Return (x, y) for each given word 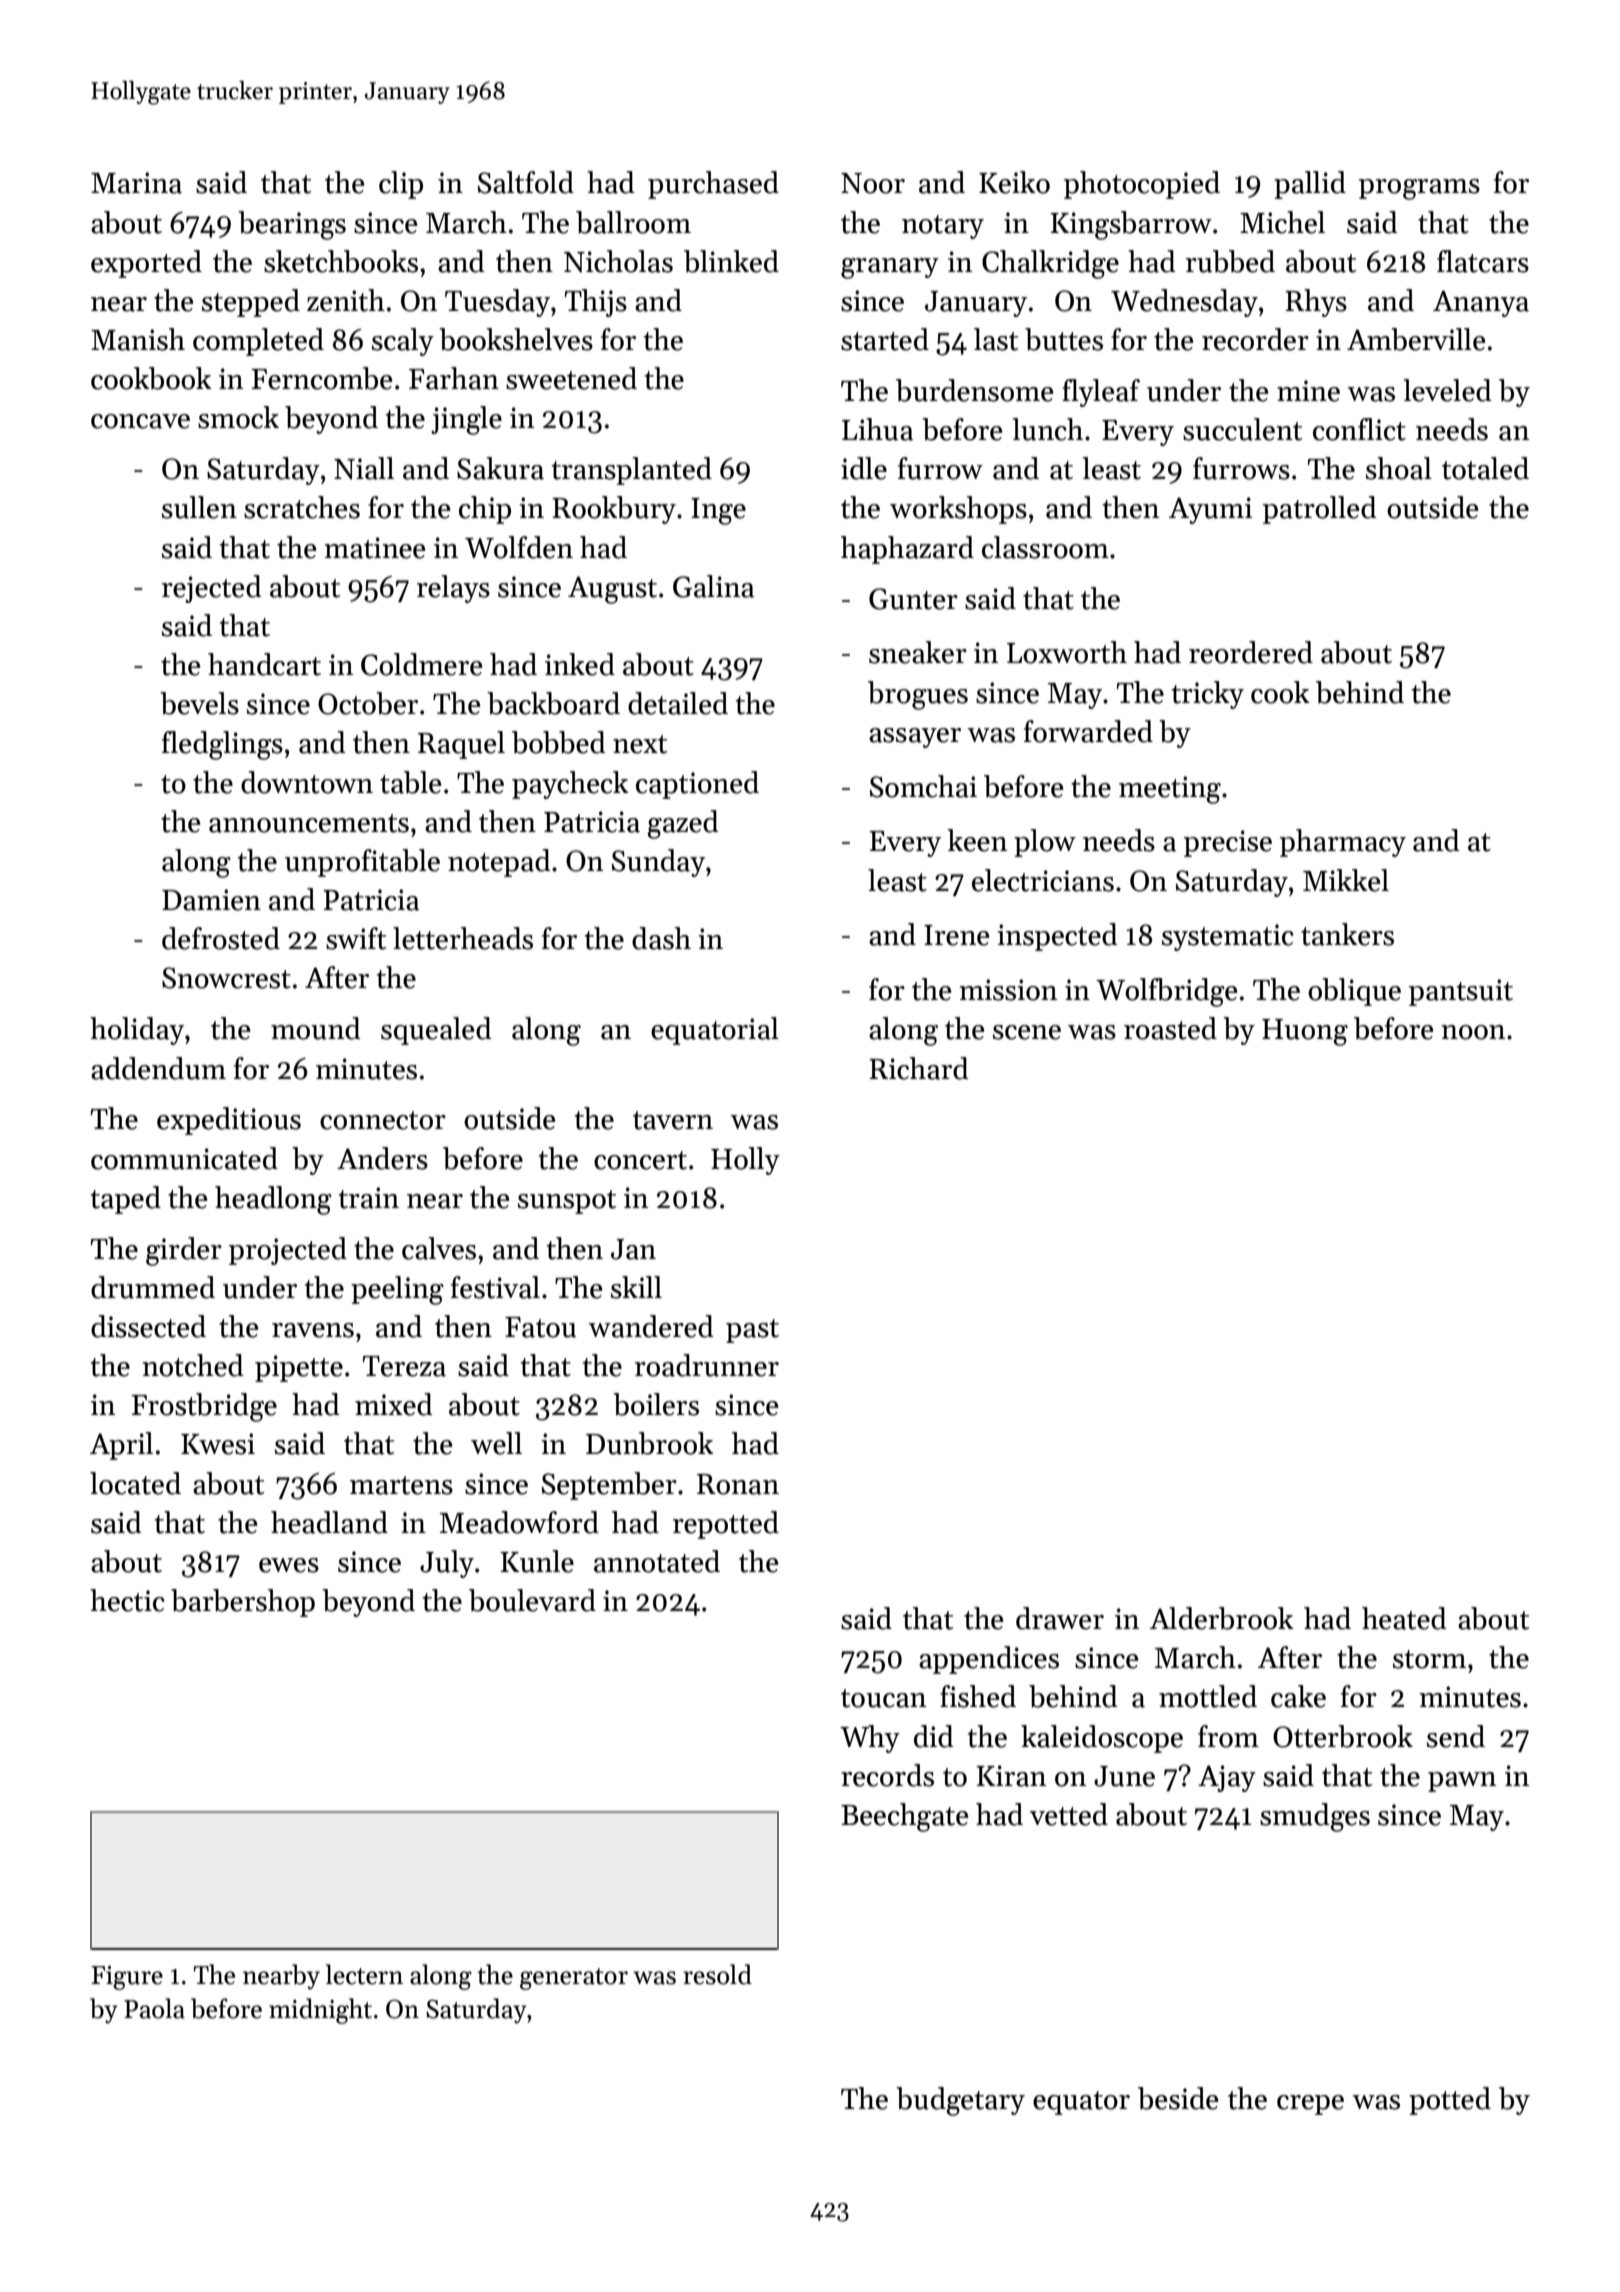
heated (1404, 1618)
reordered (1251, 652)
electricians (1043, 880)
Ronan (738, 1484)
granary (890, 268)
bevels (199, 703)
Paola (154, 2008)
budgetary (960, 2101)
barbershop (243, 1603)
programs (1419, 189)
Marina (136, 183)
